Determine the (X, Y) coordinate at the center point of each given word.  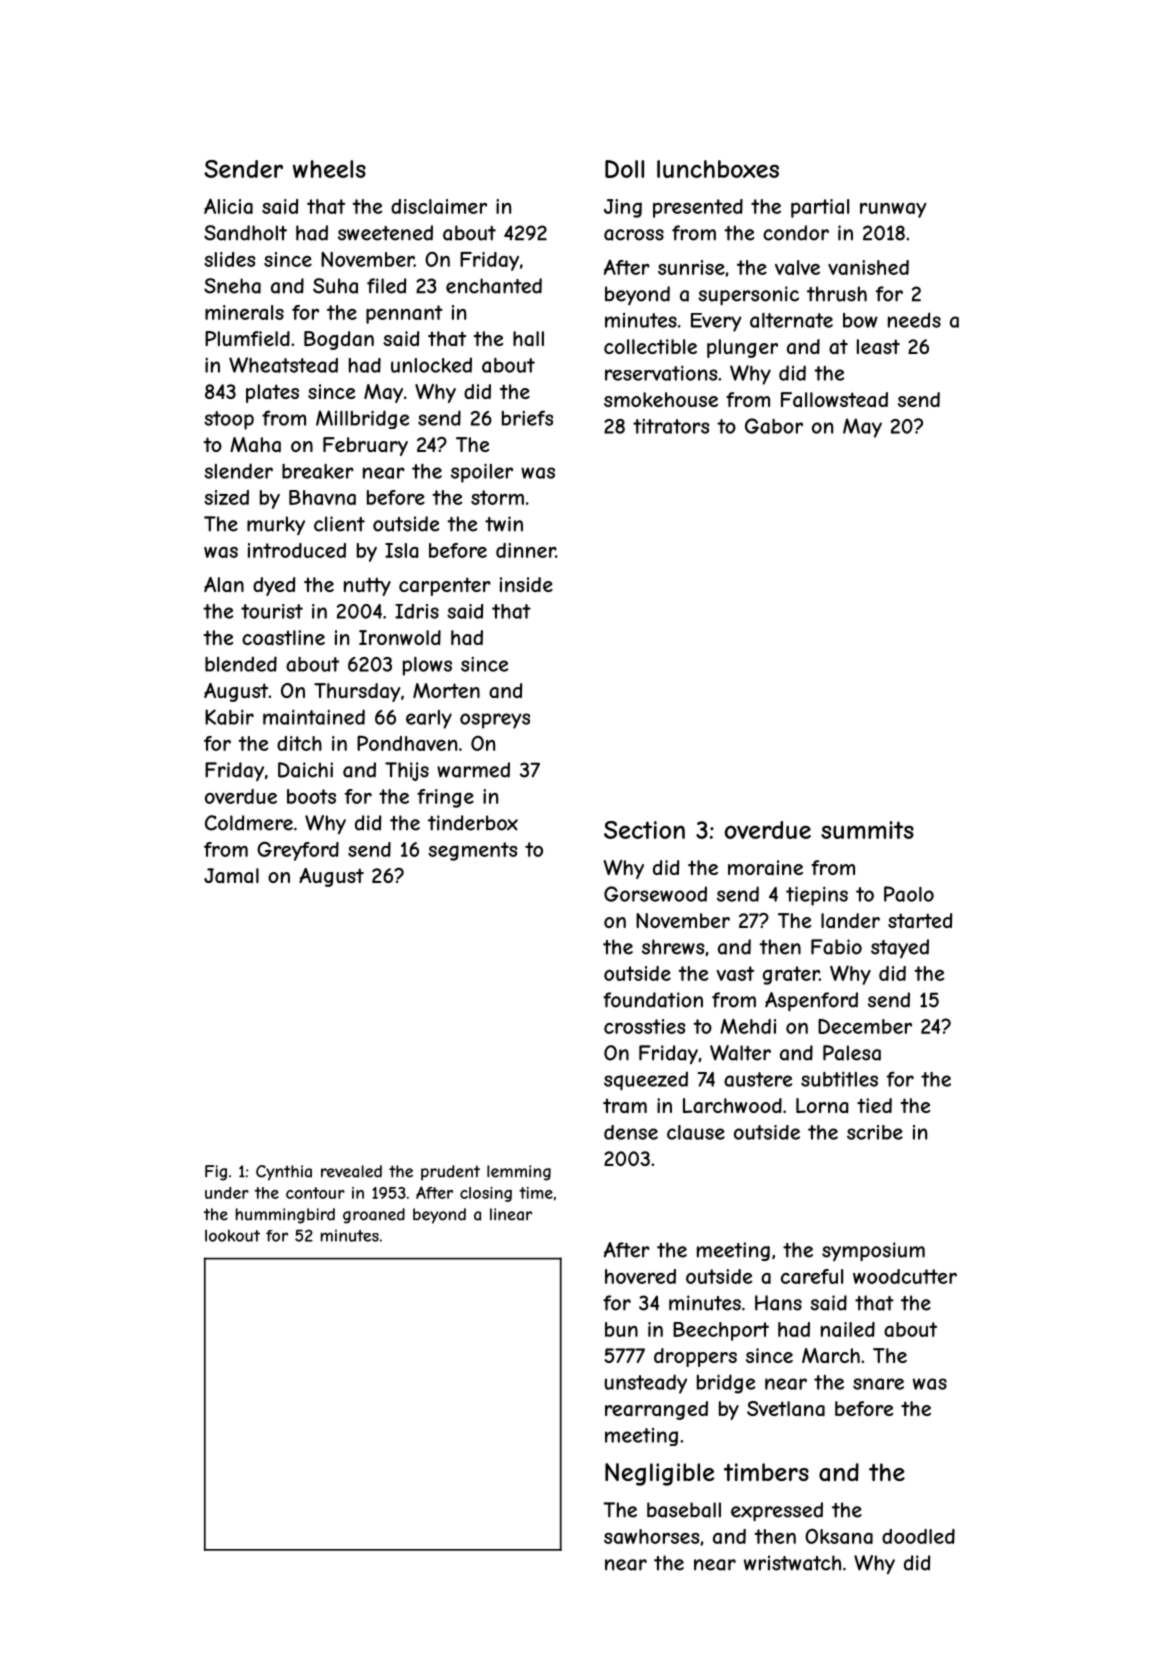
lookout (232, 1235)
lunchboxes (718, 169)
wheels (329, 169)
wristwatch (792, 1563)
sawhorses (651, 1536)
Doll (624, 169)
